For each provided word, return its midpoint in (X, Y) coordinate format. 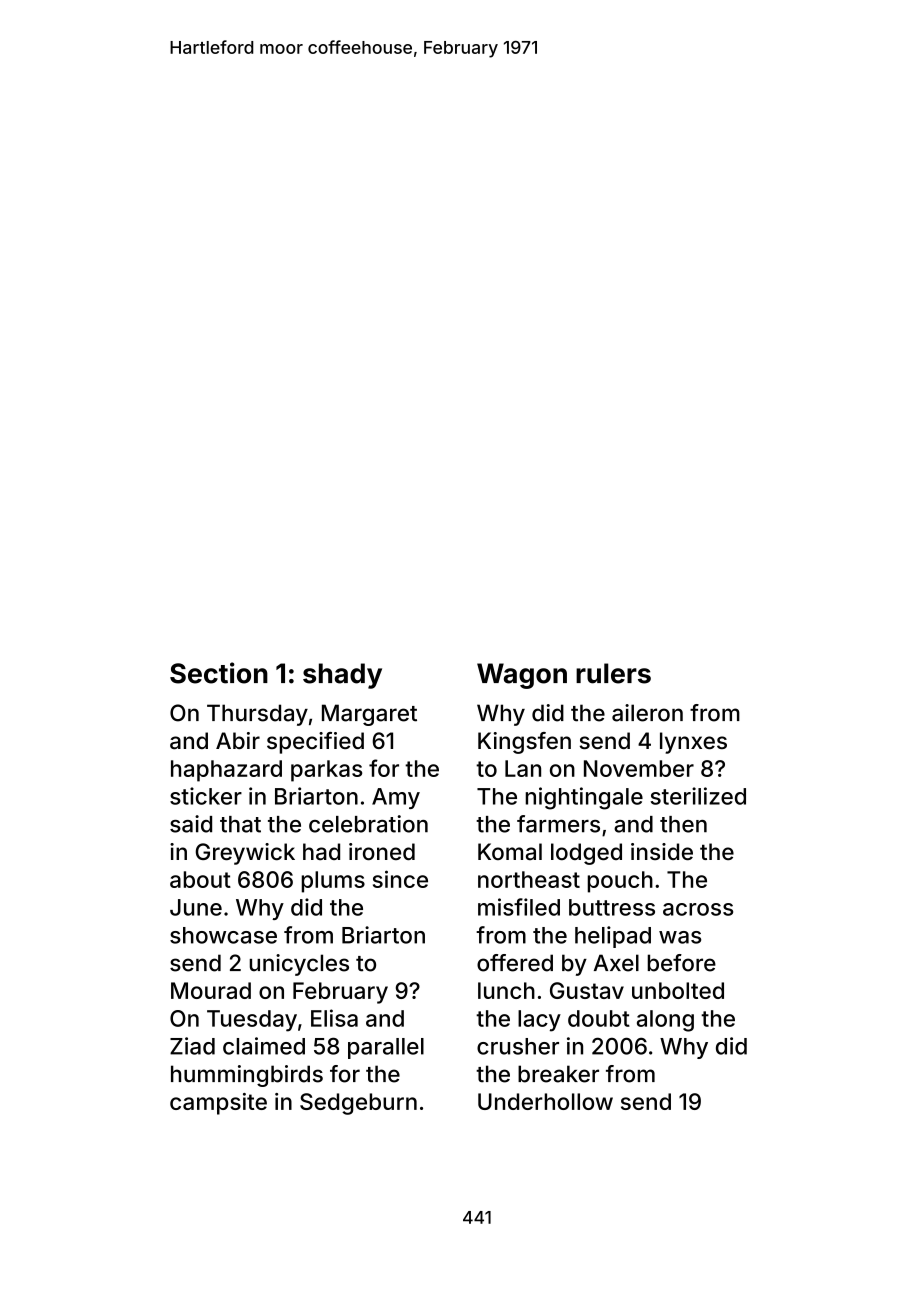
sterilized (698, 796)
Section (219, 673)
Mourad (211, 990)
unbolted (678, 990)
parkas (326, 771)
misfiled (519, 907)
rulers (613, 673)
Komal (510, 851)
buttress (612, 907)
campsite (218, 1104)
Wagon (522, 676)
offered (515, 963)
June (196, 907)
